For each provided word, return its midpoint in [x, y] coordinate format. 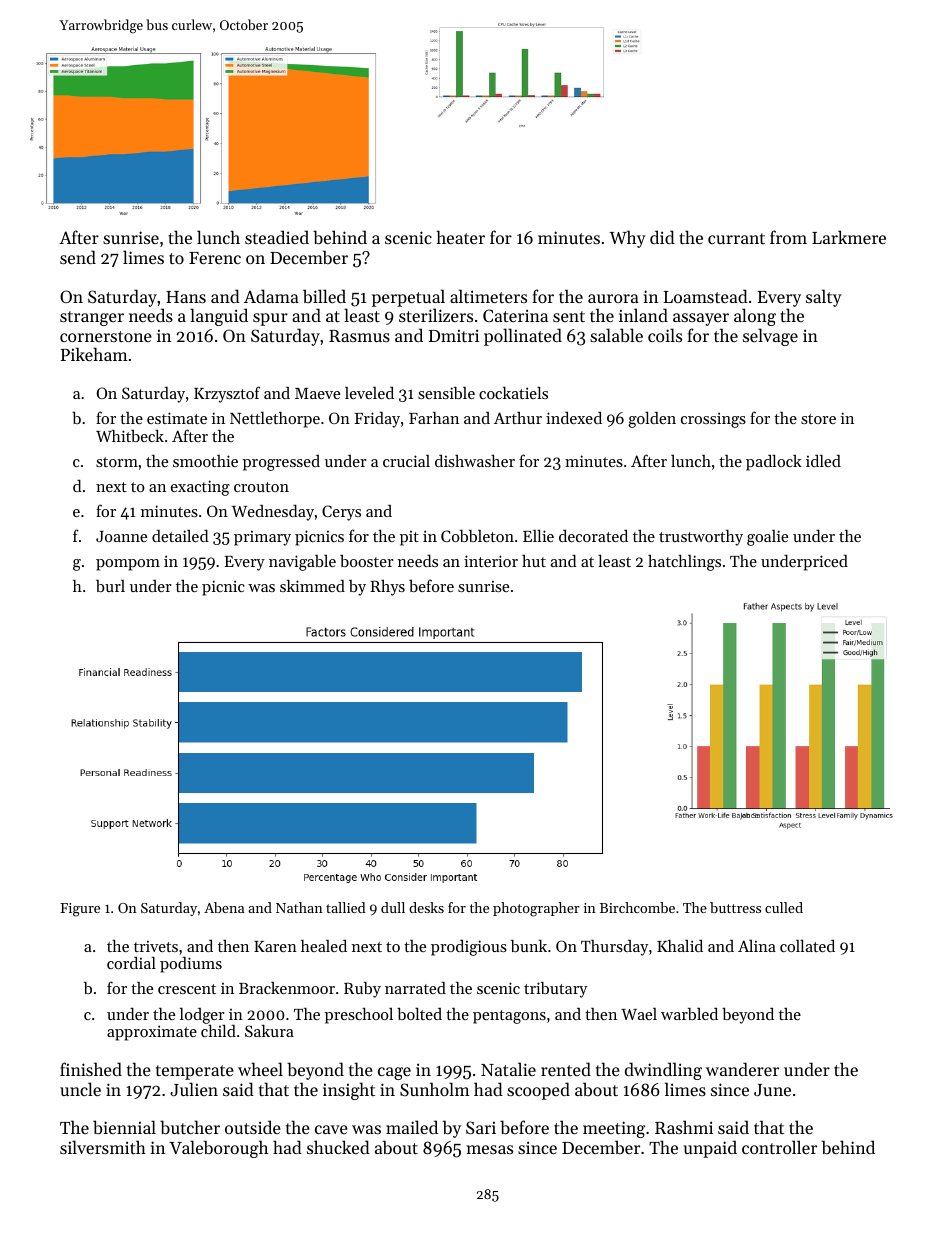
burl [110, 586]
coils [665, 335]
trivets [156, 946]
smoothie [205, 461]
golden [652, 419]
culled [784, 907]
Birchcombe [637, 907]
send [78, 257]
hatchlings [684, 563]
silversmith [103, 1147]
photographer [536, 909]
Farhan [434, 418]
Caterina [515, 315]
